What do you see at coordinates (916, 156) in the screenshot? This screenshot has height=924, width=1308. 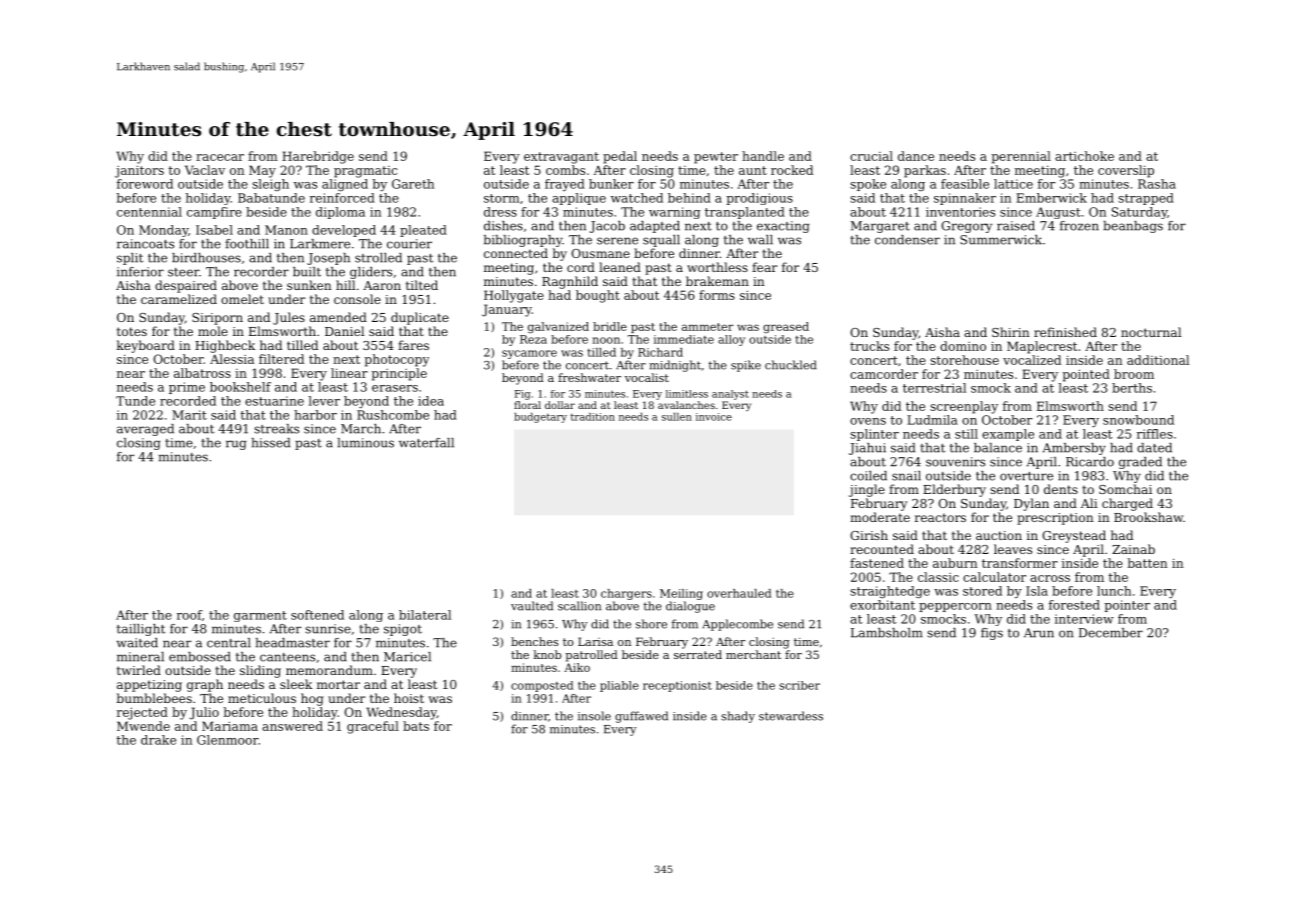 I see `dance` at bounding box center [916, 156].
